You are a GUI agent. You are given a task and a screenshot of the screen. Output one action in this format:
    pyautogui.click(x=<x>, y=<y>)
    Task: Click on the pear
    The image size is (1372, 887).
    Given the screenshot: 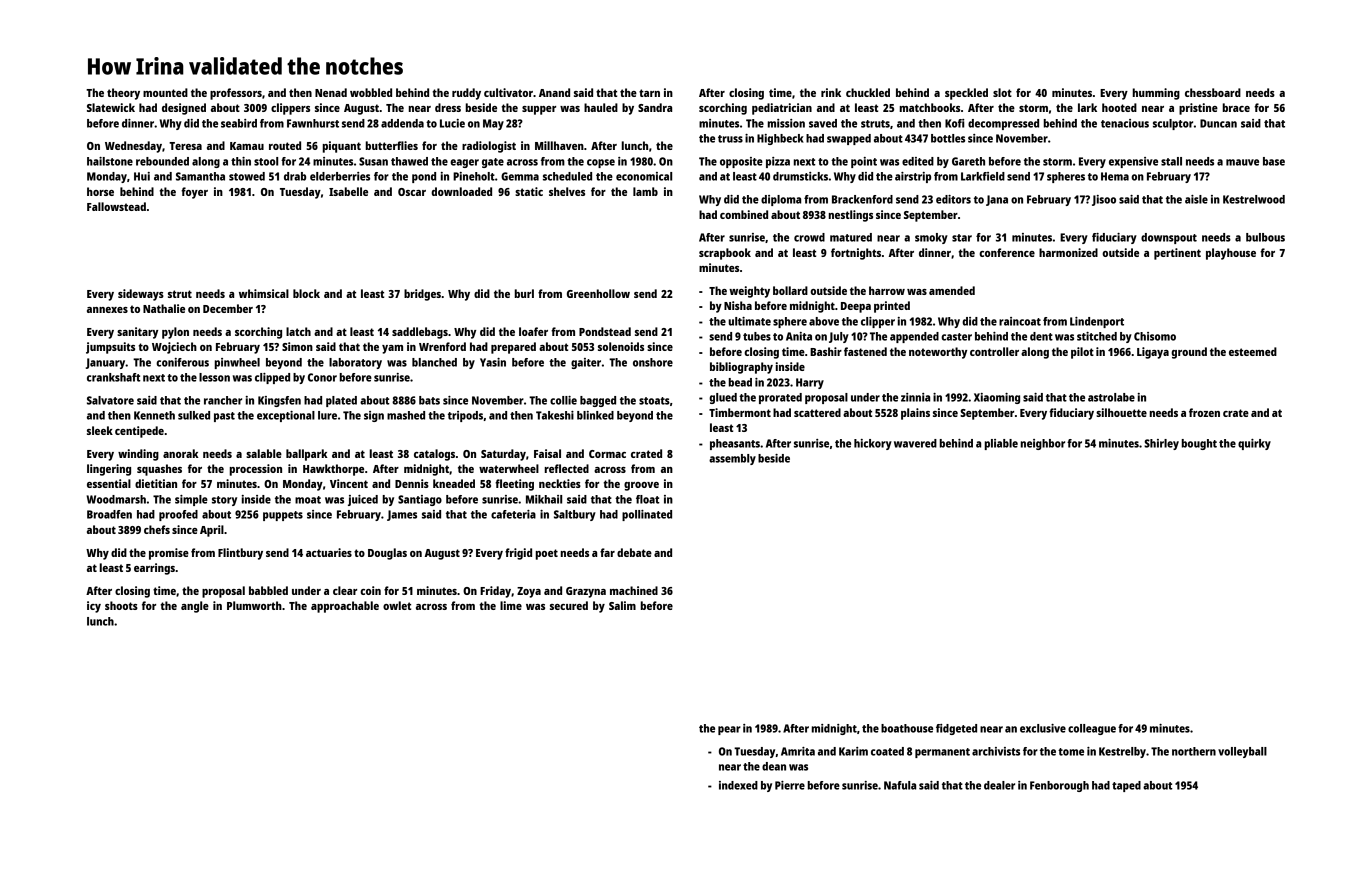 What is the action you would take?
    pyautogui.click(x=729, y=730)
